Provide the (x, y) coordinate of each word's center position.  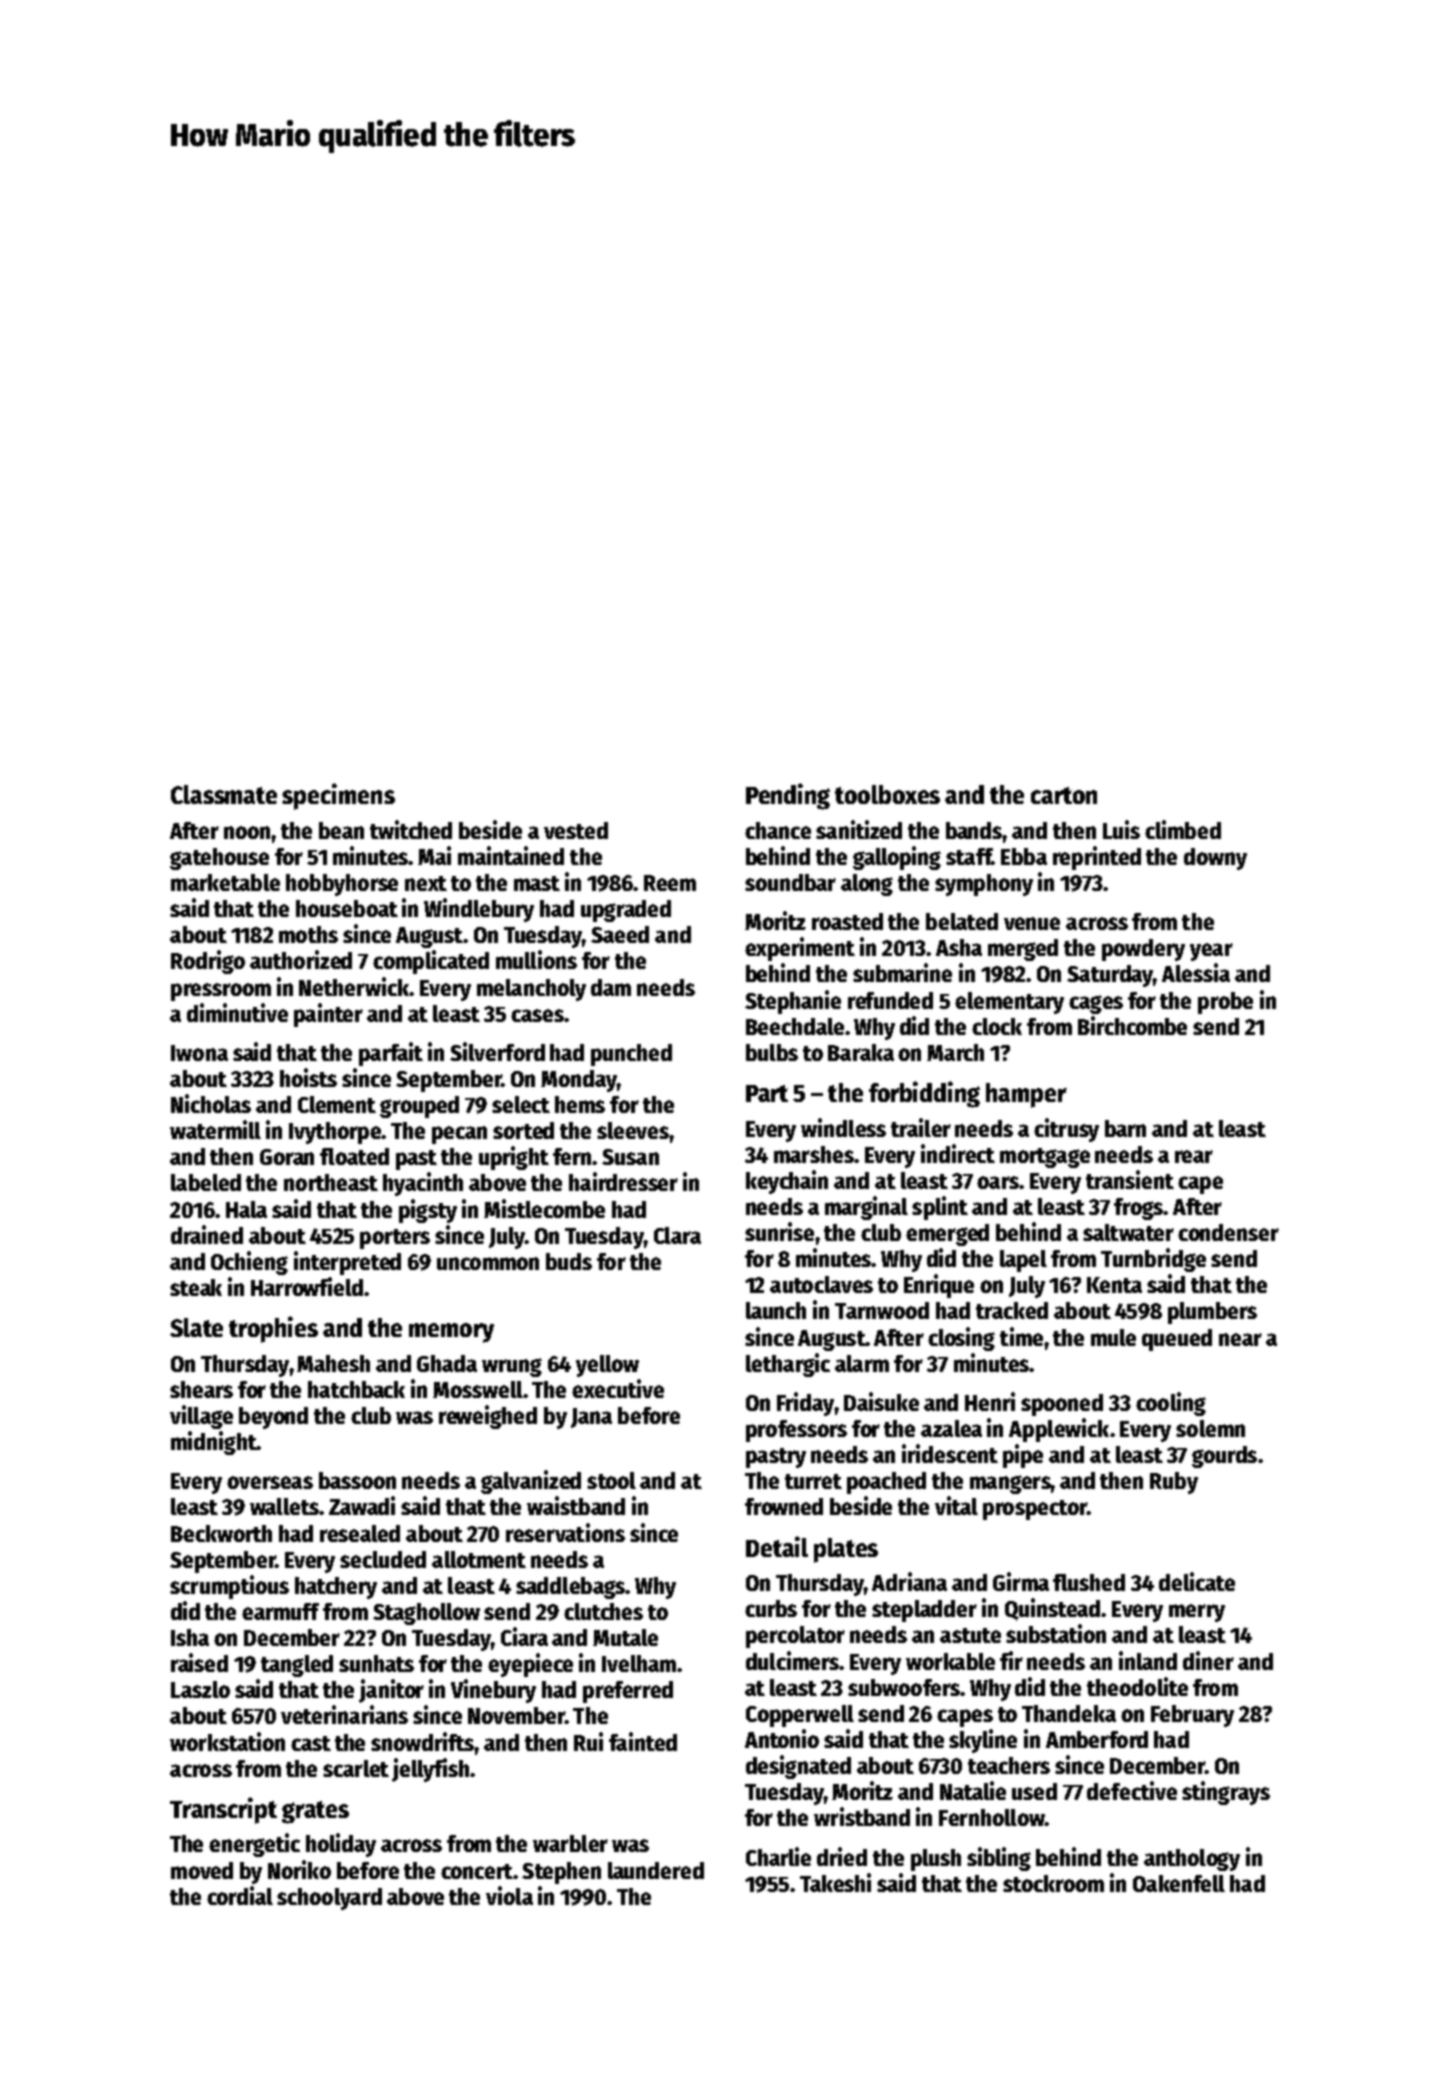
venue (1032, 923)
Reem (670, 883)
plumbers (1212, 1313)
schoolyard (329, 1899)
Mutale (625, 1637)
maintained (511, 855)
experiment (800, 949)
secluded (383, 1559)
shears (201, 1389)
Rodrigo (208, 962)
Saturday (1110, 976)
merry (1197, 1613)
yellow (607, 1366)
